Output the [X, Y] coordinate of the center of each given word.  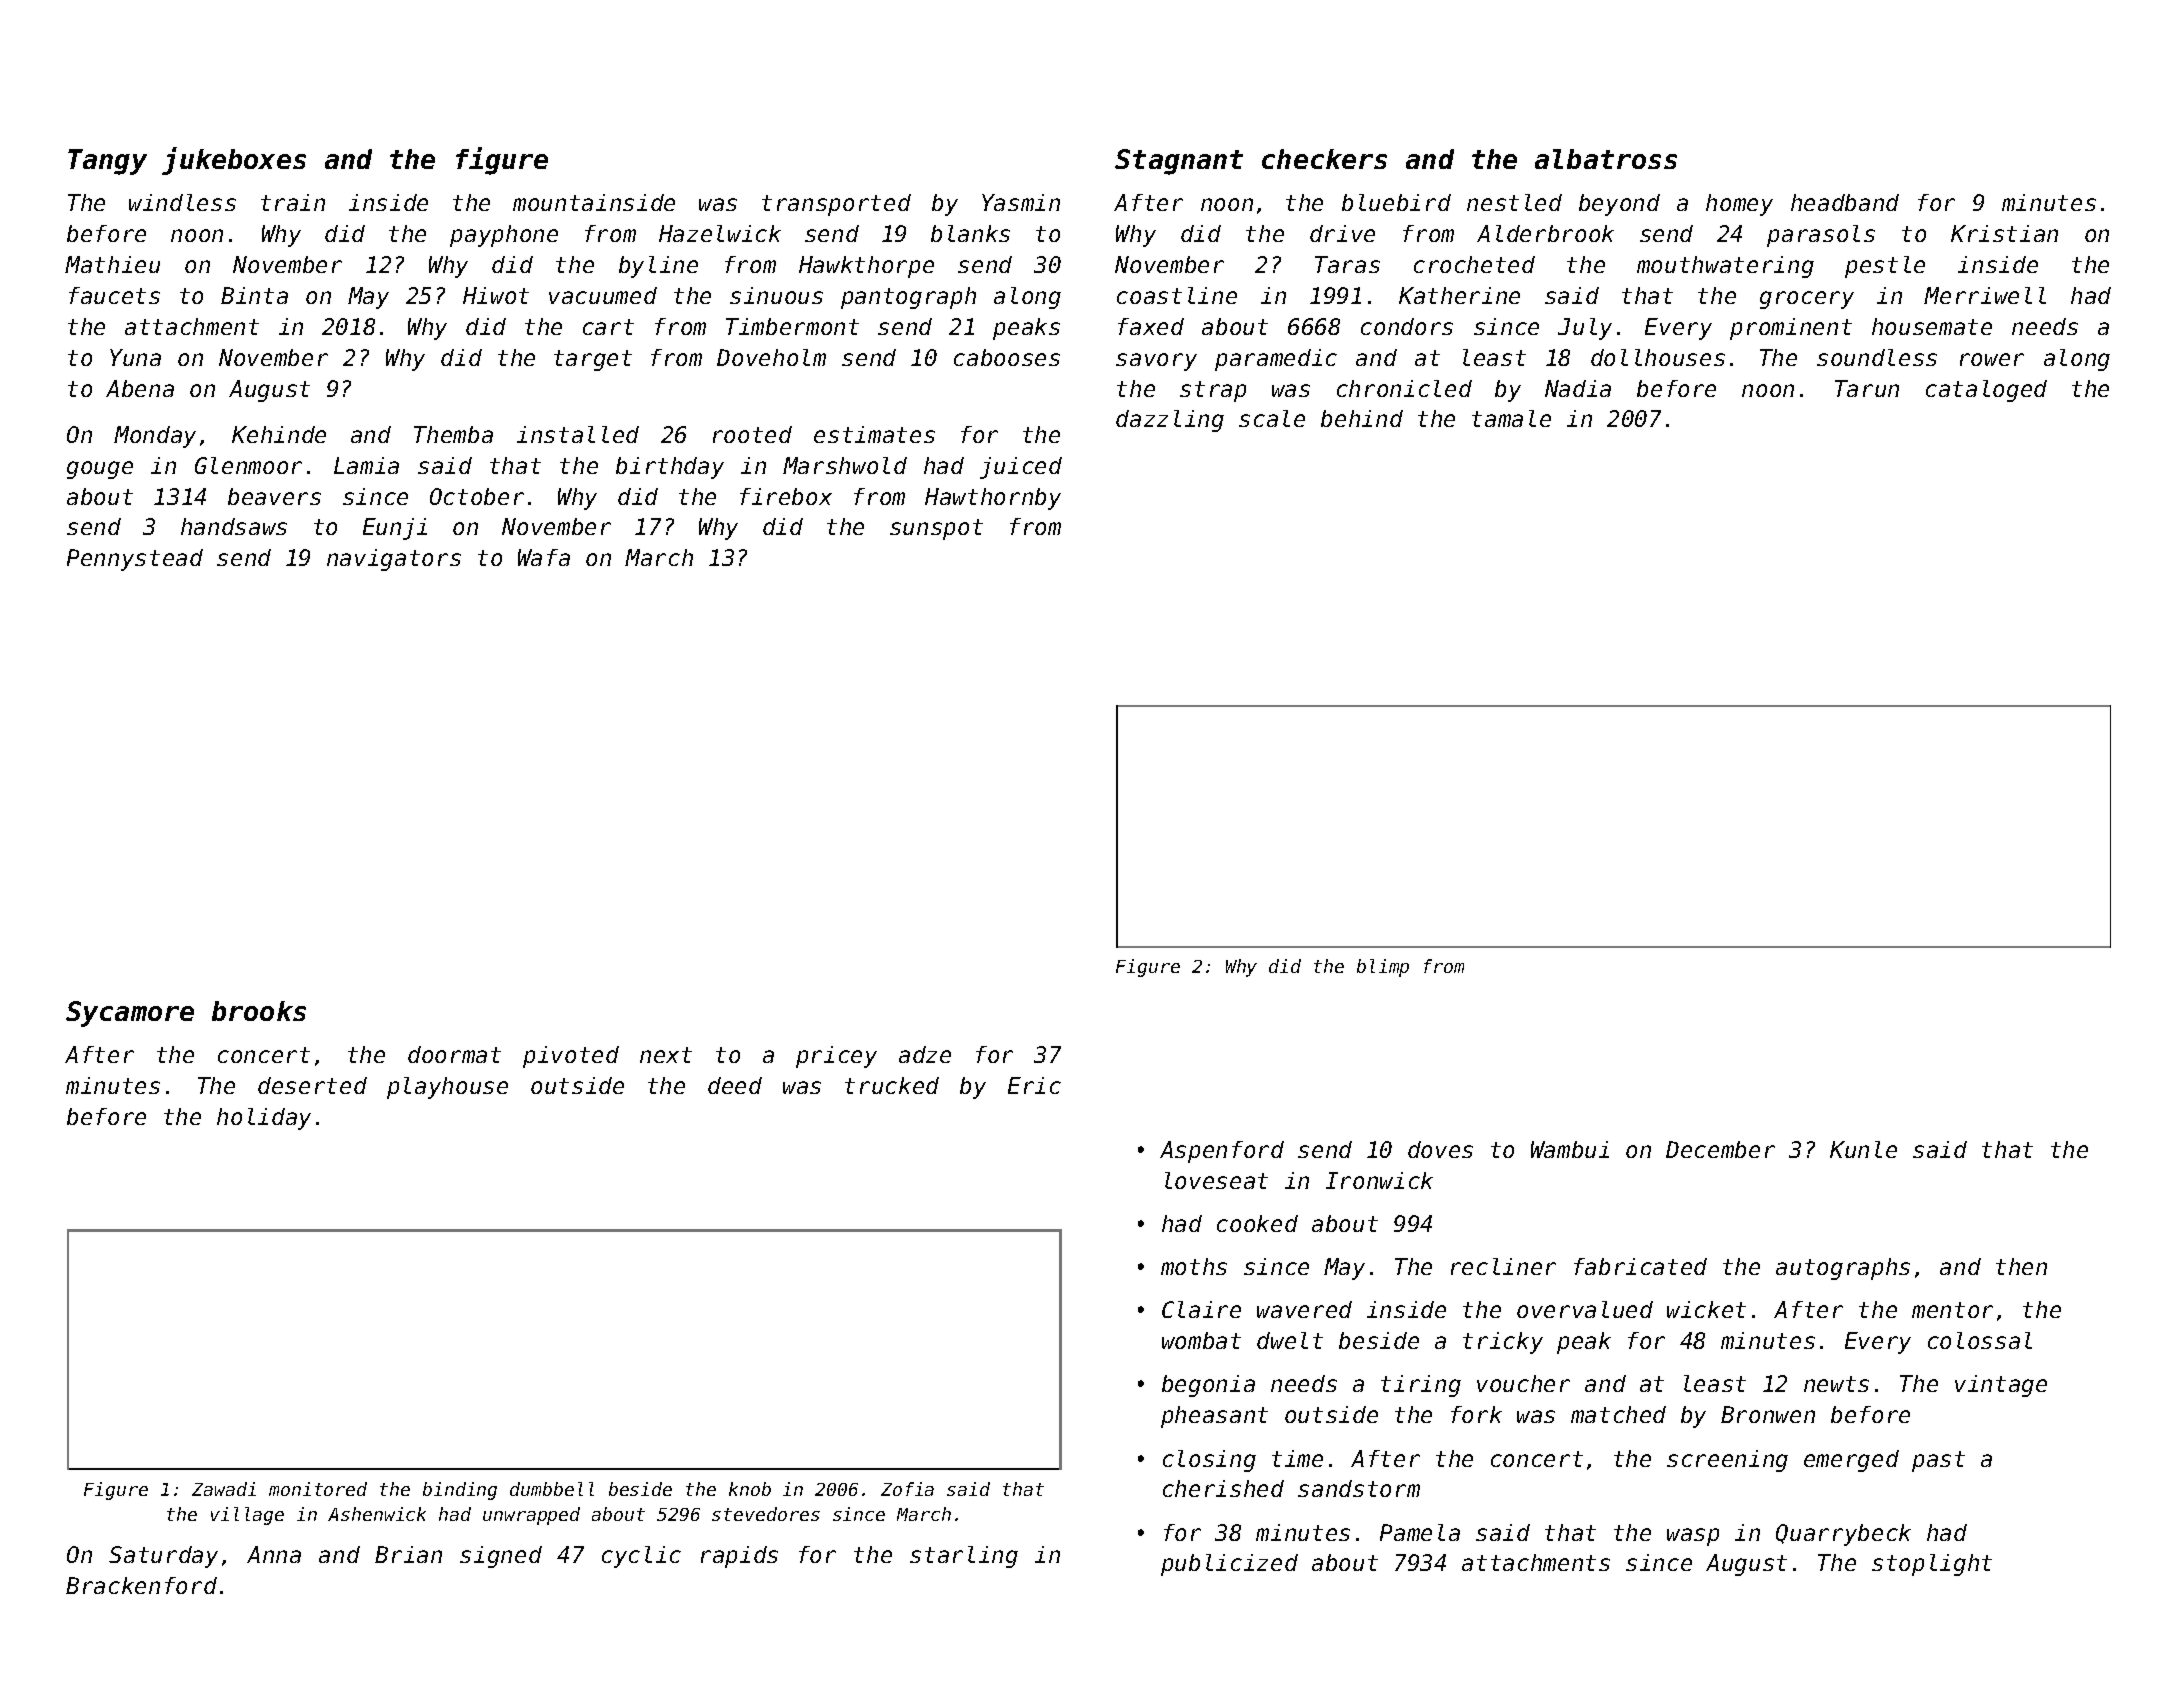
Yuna [135, 357]
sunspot [936, 529]
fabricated [1640, 1266]
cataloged [1986, 391]
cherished [1223, 1488]
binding [460, 1491]
